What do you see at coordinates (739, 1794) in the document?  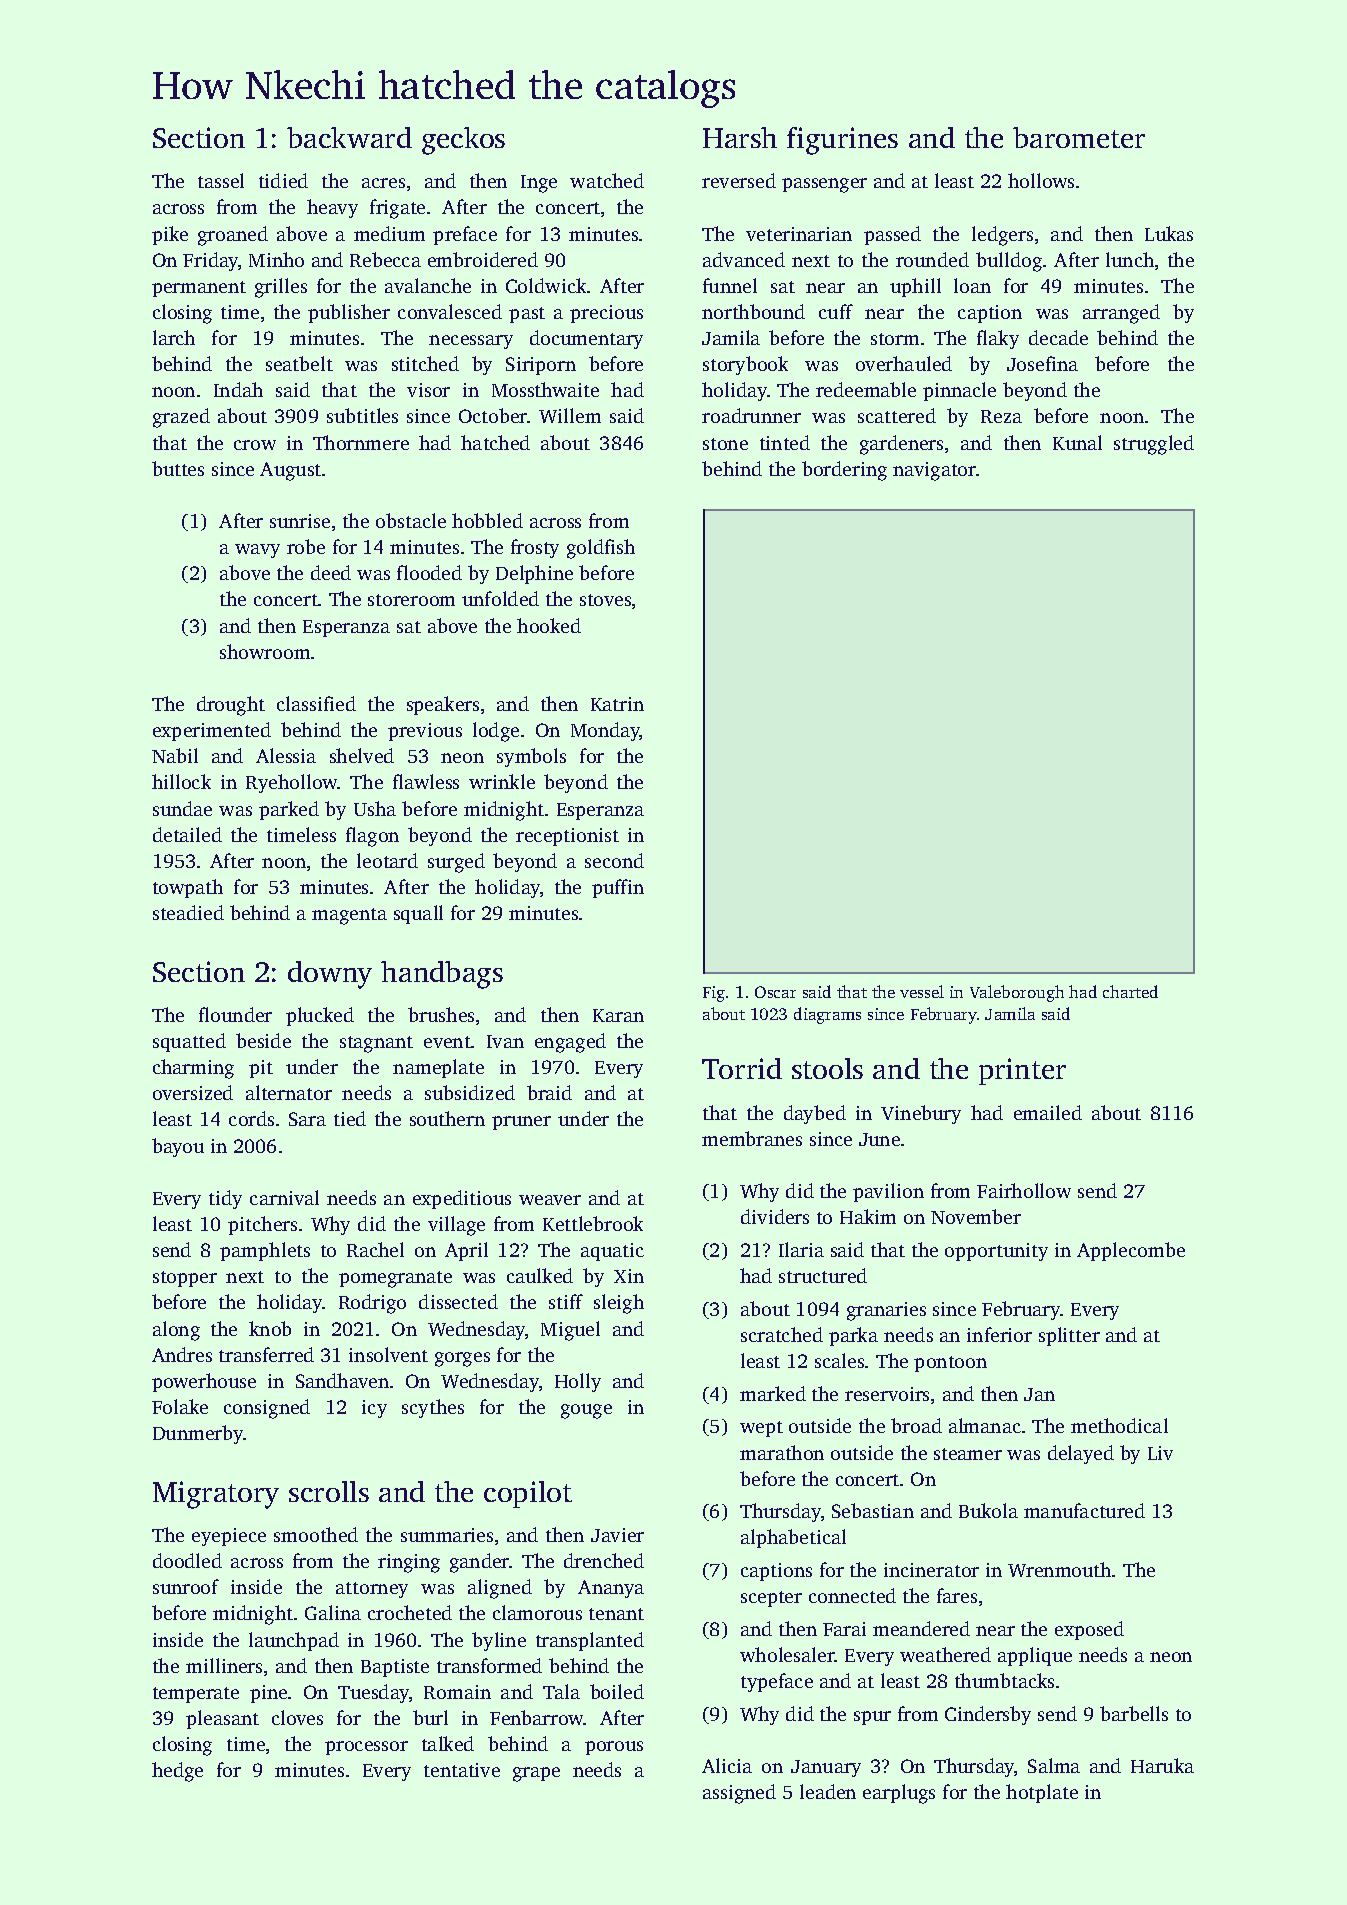 I see `assigned` at bounding box center [739, 1794].
